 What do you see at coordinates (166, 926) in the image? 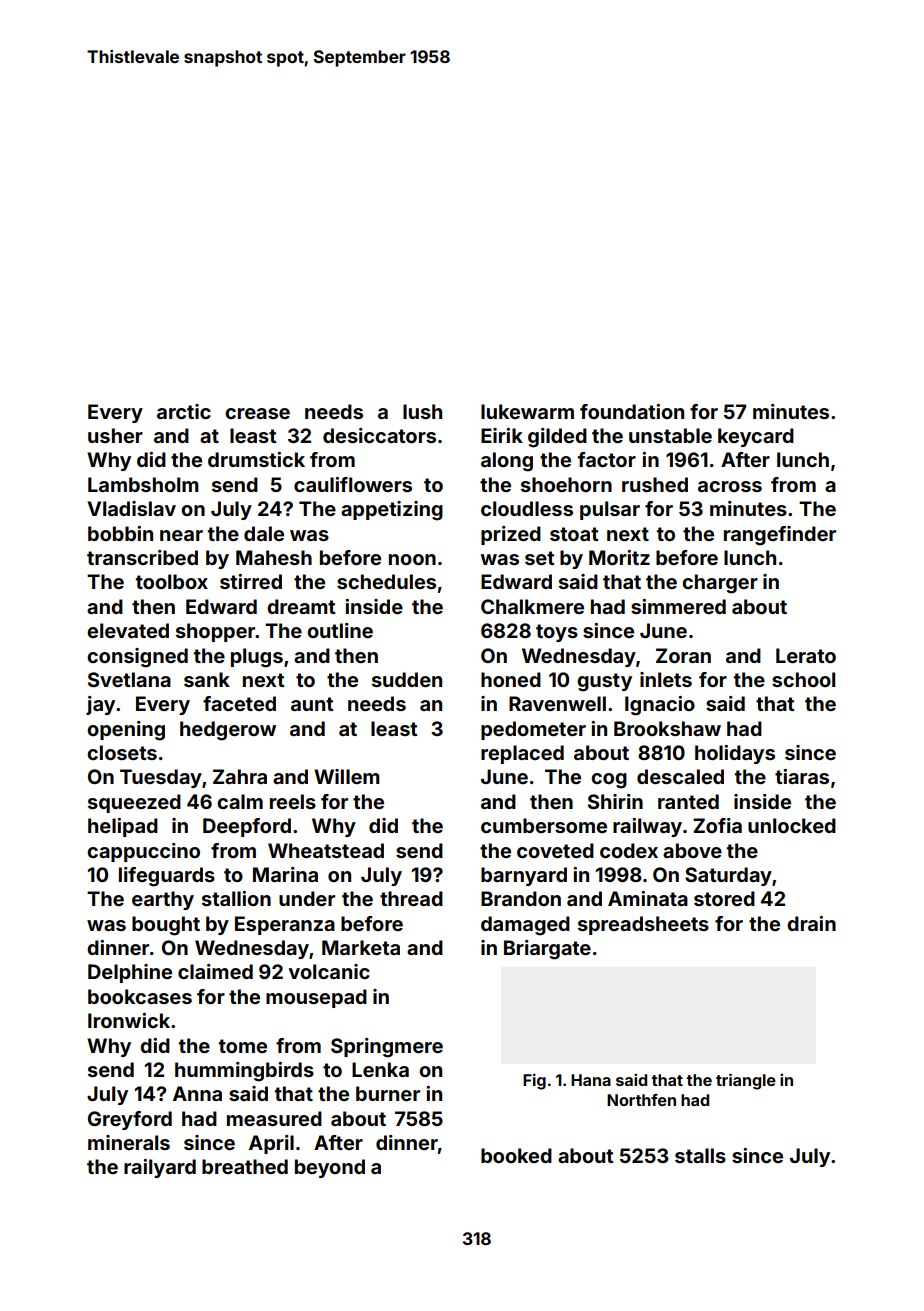
I see `bought` at bounding box center [166, 926].
